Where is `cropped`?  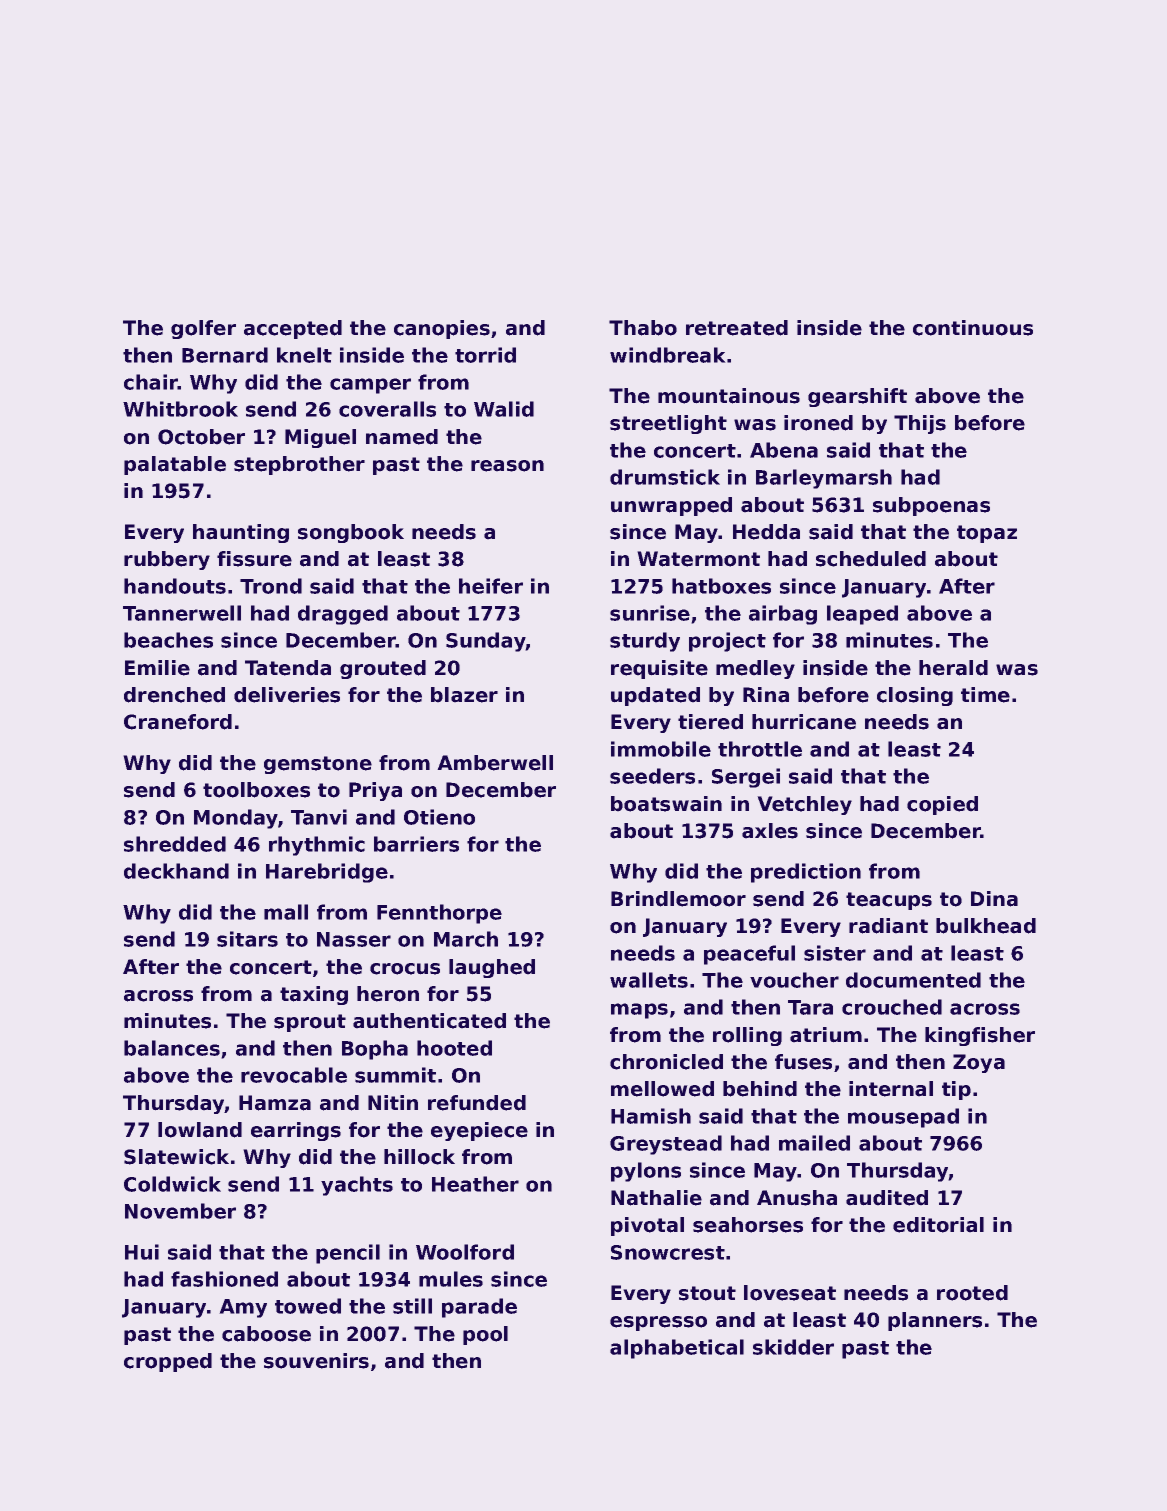
cropped is located at coordinates (168, 1362).
